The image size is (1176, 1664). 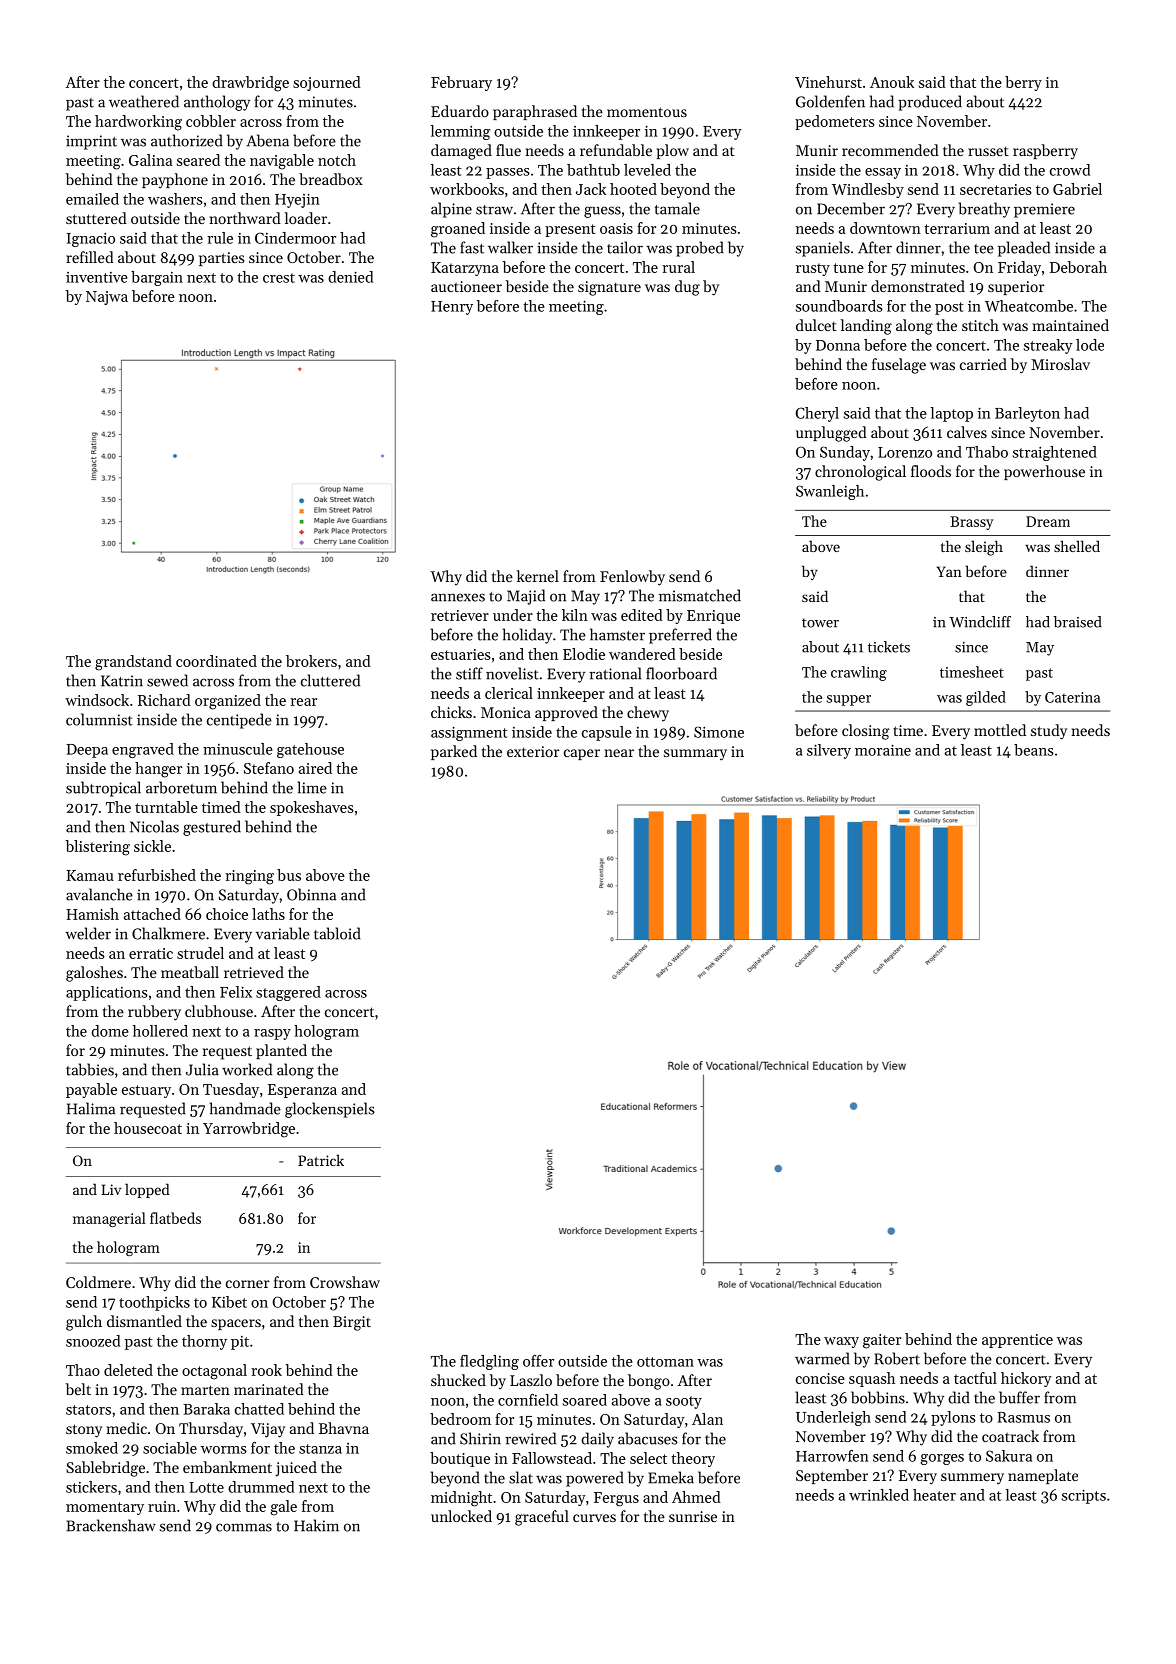 What do you see at coordinates (695, 755) in the screenshot?
I see `summary` at bounding box center [695, 755].
